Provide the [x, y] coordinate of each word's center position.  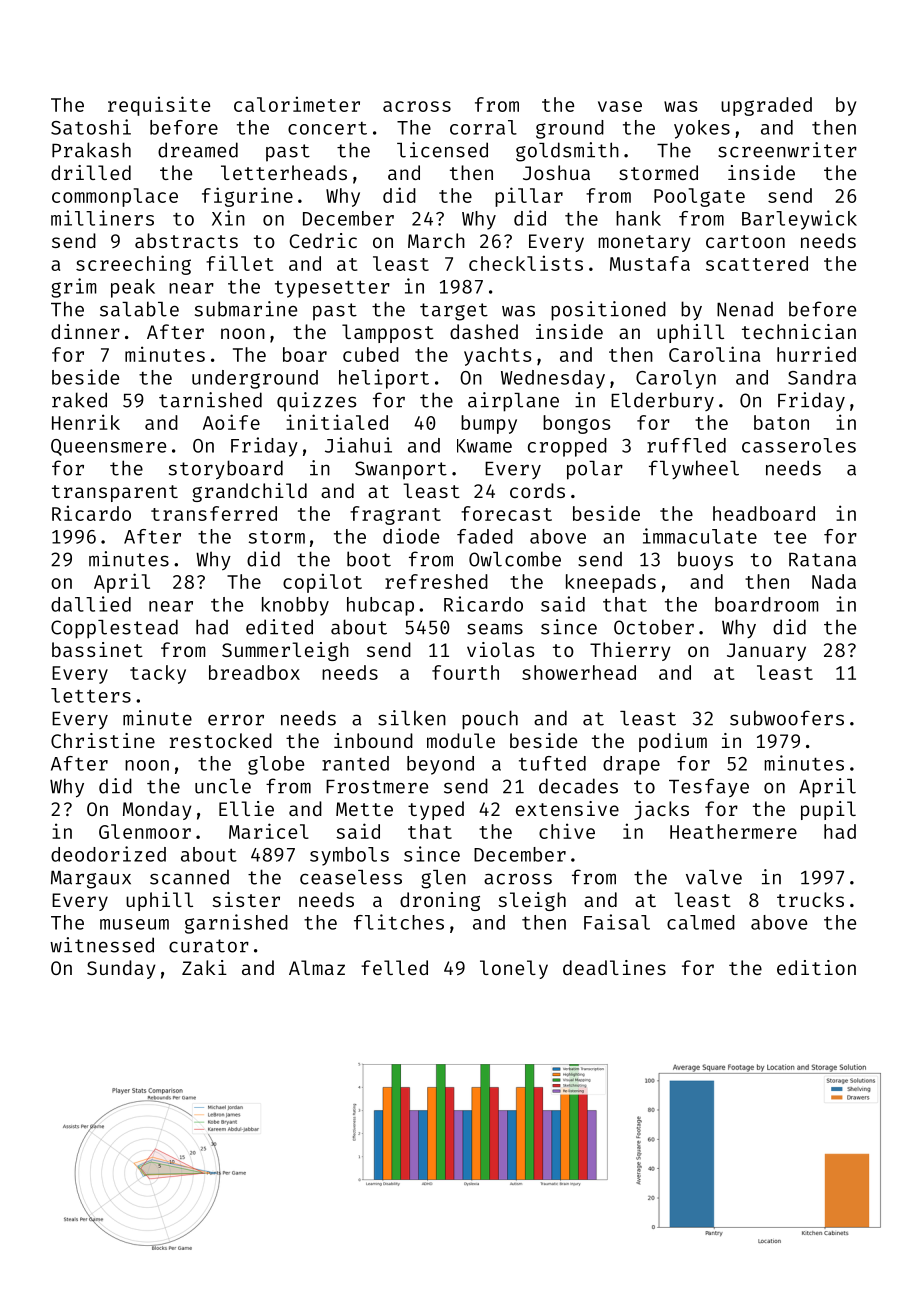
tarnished [210, 400]
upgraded [766, 106]
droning [440, 901]
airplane [513, 402]
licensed [442, 150]
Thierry [630, 651]
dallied [91, 604]
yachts [497, 356]
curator [209, 946]
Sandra [822, 377]
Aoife [231, 422]
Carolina [714, 354]
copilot [322, 583]
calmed [701, 922]
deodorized [108, 854]
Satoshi [91, 127]
